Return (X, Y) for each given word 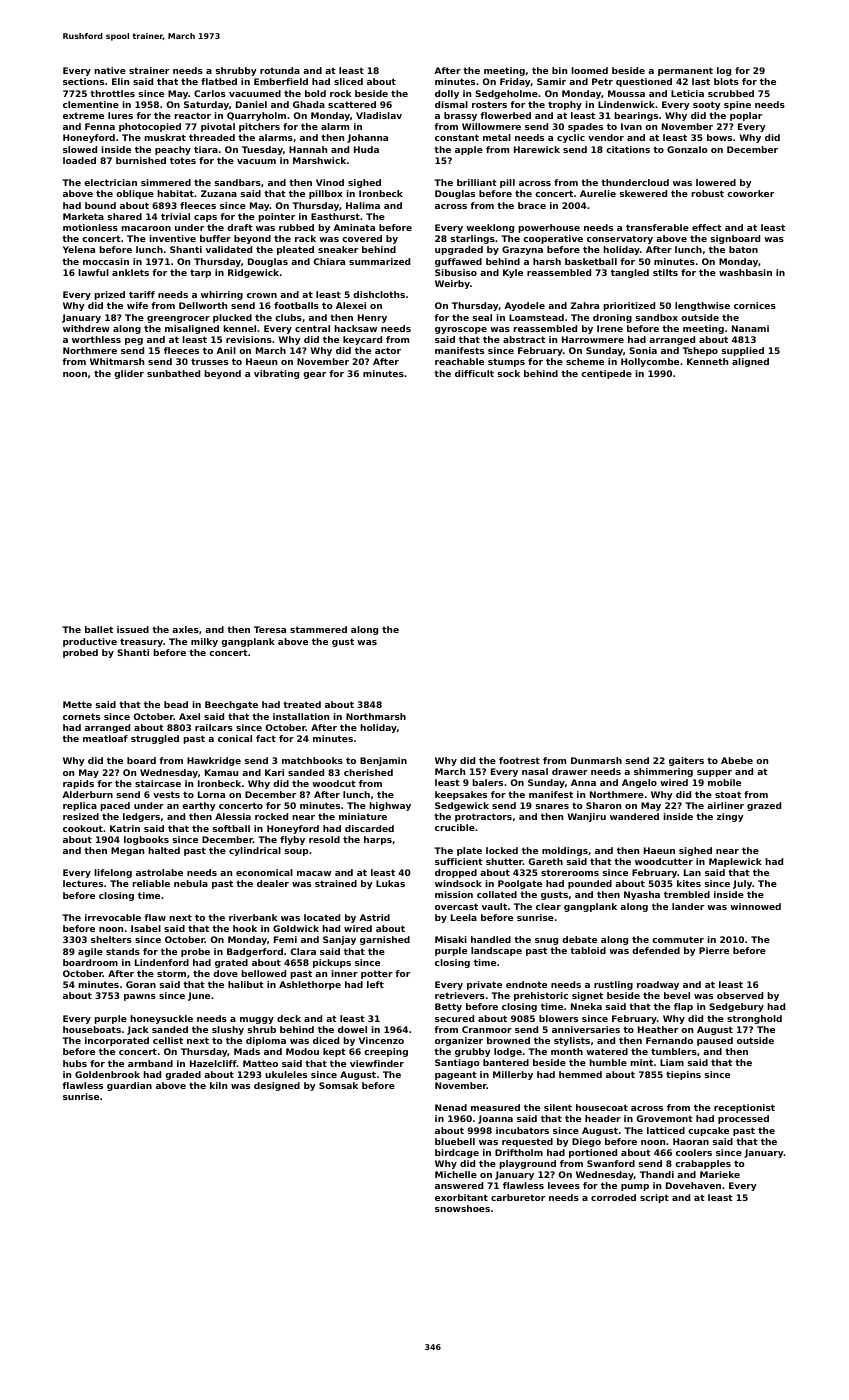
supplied (743, 351)
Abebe (737, 760)
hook (245, 928)
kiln (218, 1085)
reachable (459, 361)
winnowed (755, 906)
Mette (77, 704)
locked (502, 850)
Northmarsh (376, 716)
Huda (366, 149)
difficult (474, 373)
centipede (606, 374)
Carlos (210, 93)
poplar (746, 116)
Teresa (270, 629)
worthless (96, 339)
